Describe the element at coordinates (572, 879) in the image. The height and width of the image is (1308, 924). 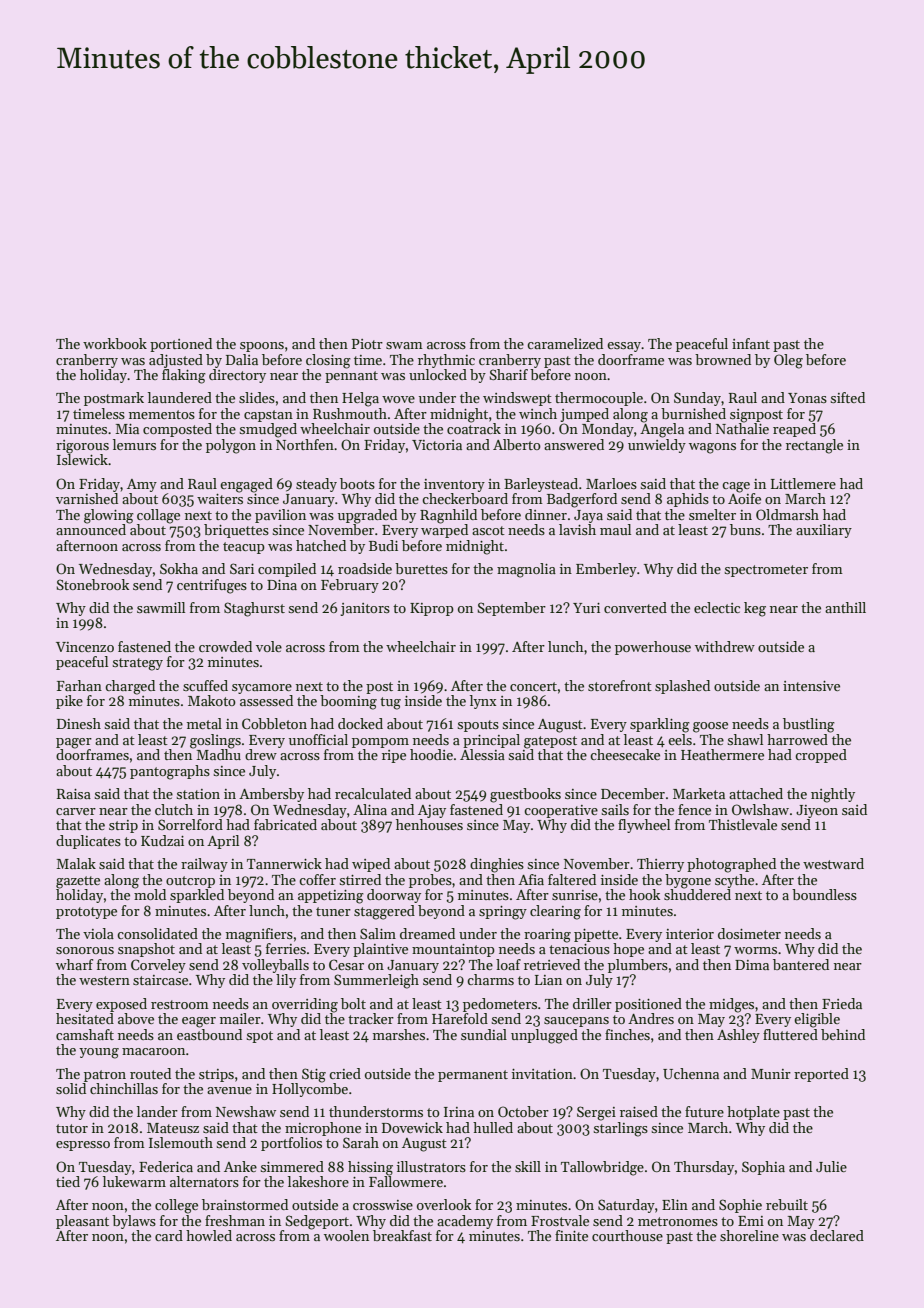
I see `faltered` at that location.
